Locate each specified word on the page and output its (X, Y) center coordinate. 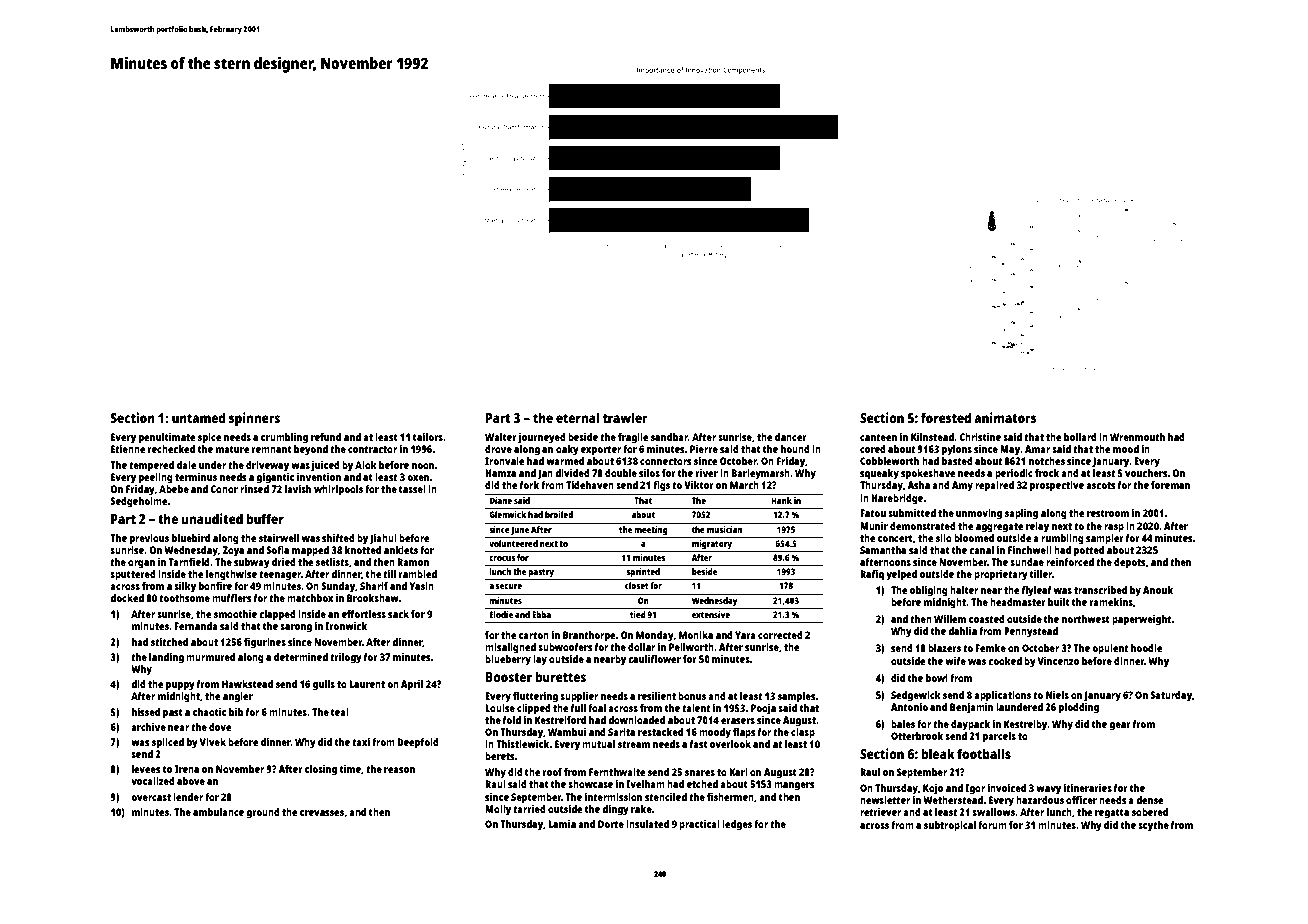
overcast (151, 797)
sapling (1021, 514)
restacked (660, 732)
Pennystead (1031, 632)
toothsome (184, 598)
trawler (625, 417)
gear (1120, 726)
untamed (199, 417)
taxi (361, 742)
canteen (878, 437)
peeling (156, 478)
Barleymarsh (760, 474)
